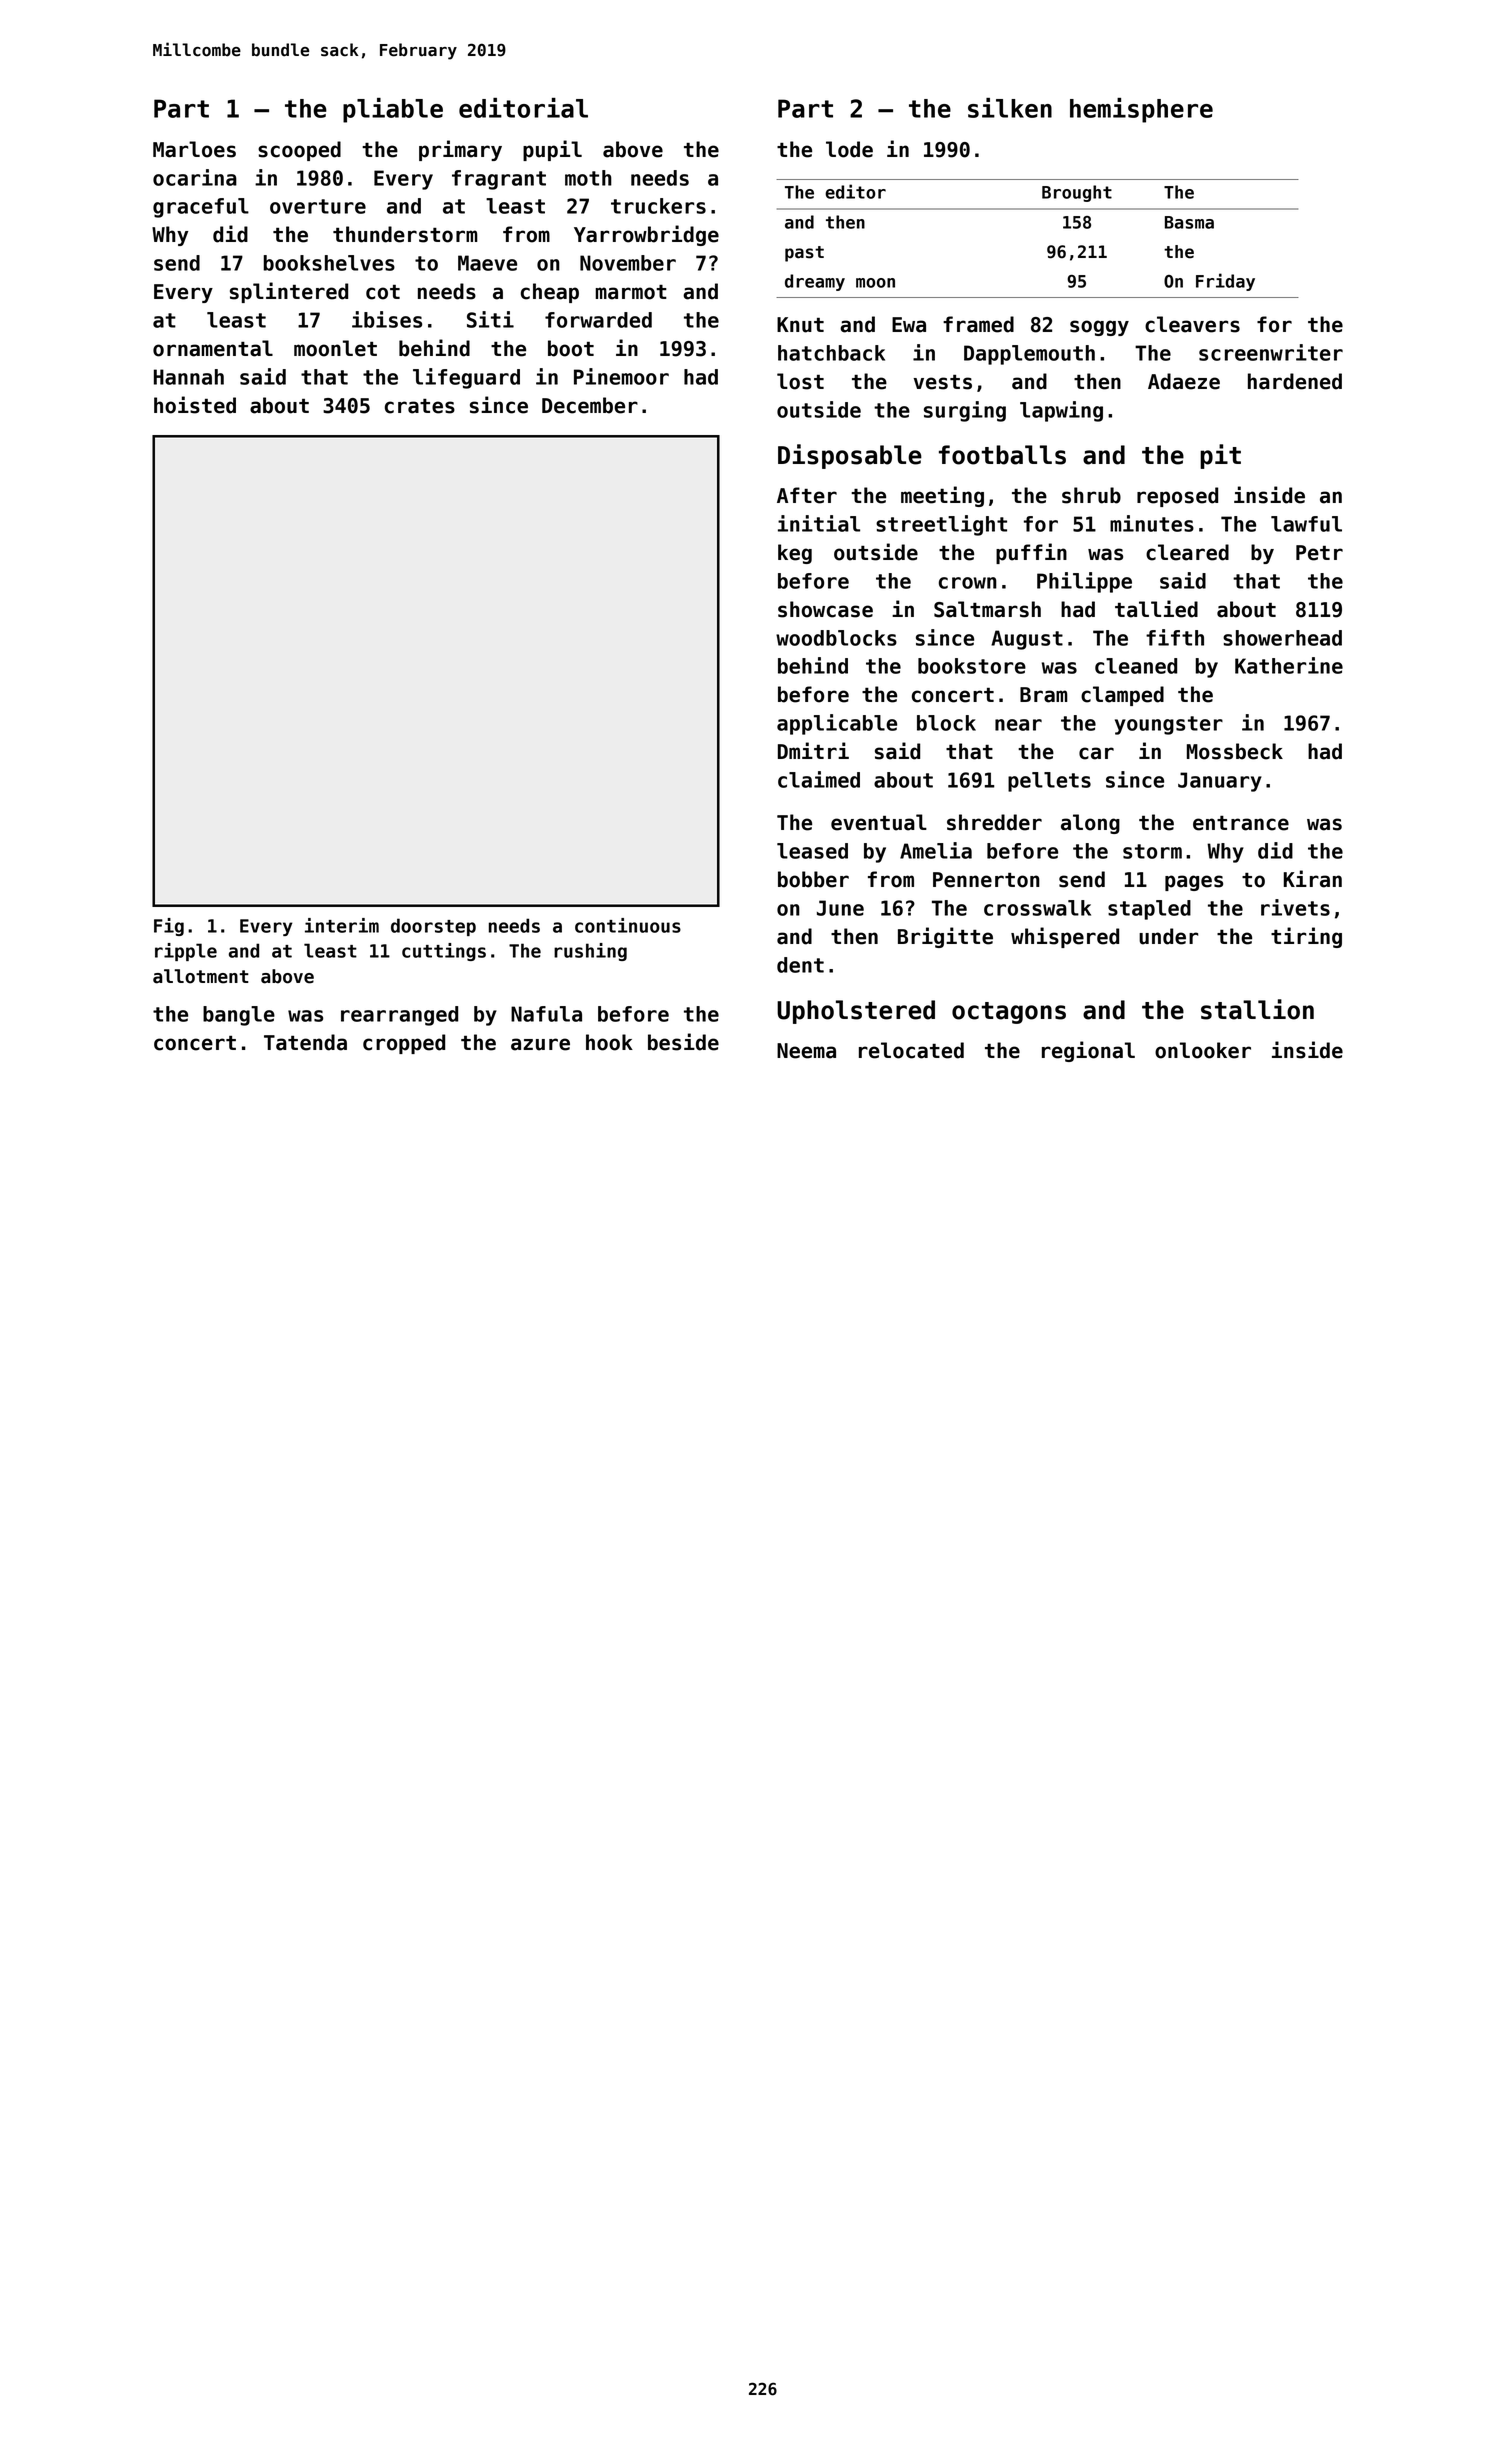 Image resolution: width=1496 pixels, height=2464 pixels. Describe the element at coordinates (813, 750) in the page. I see `Dmitri` at that location.
